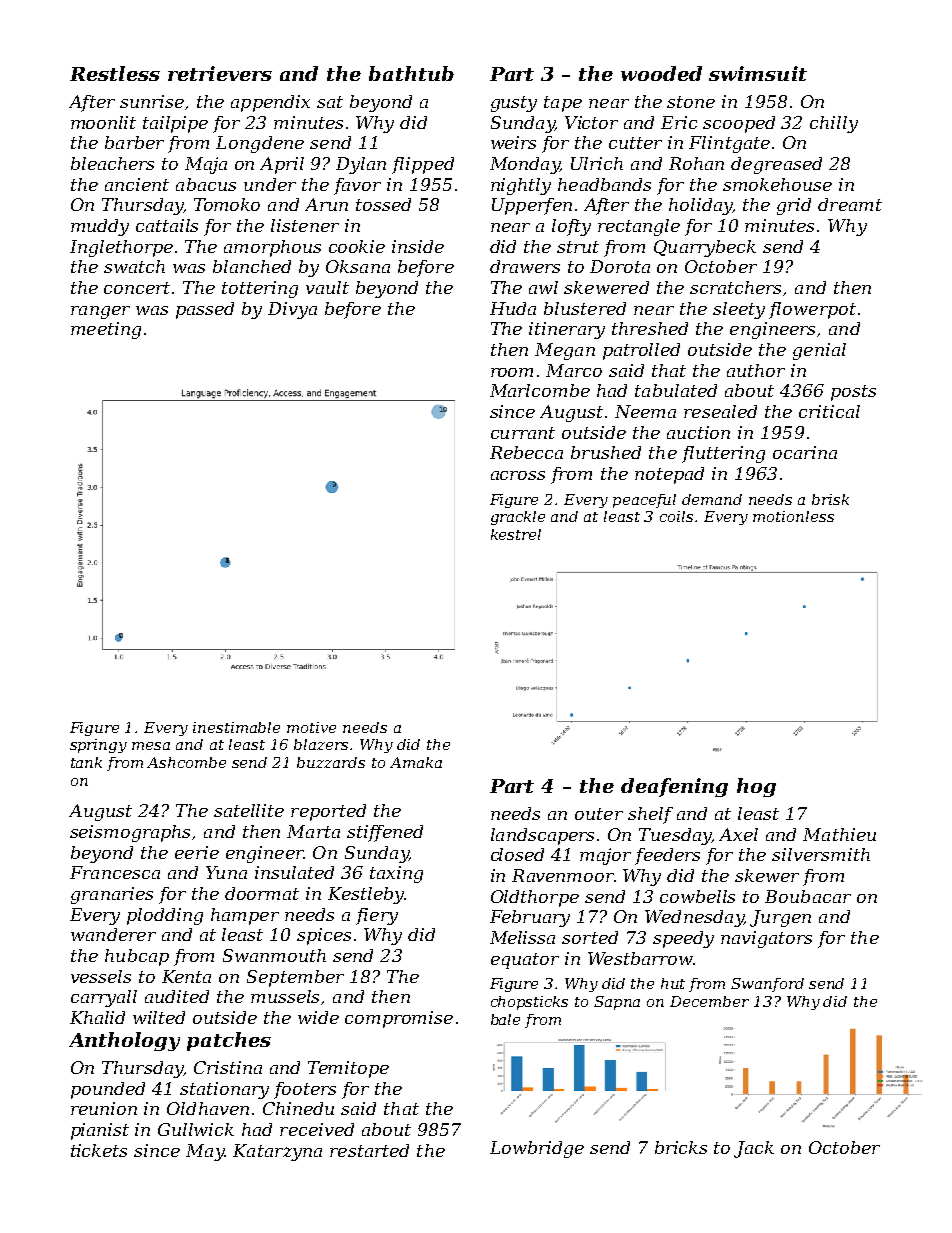  I want to click on ocarina, so click(805, 452).
